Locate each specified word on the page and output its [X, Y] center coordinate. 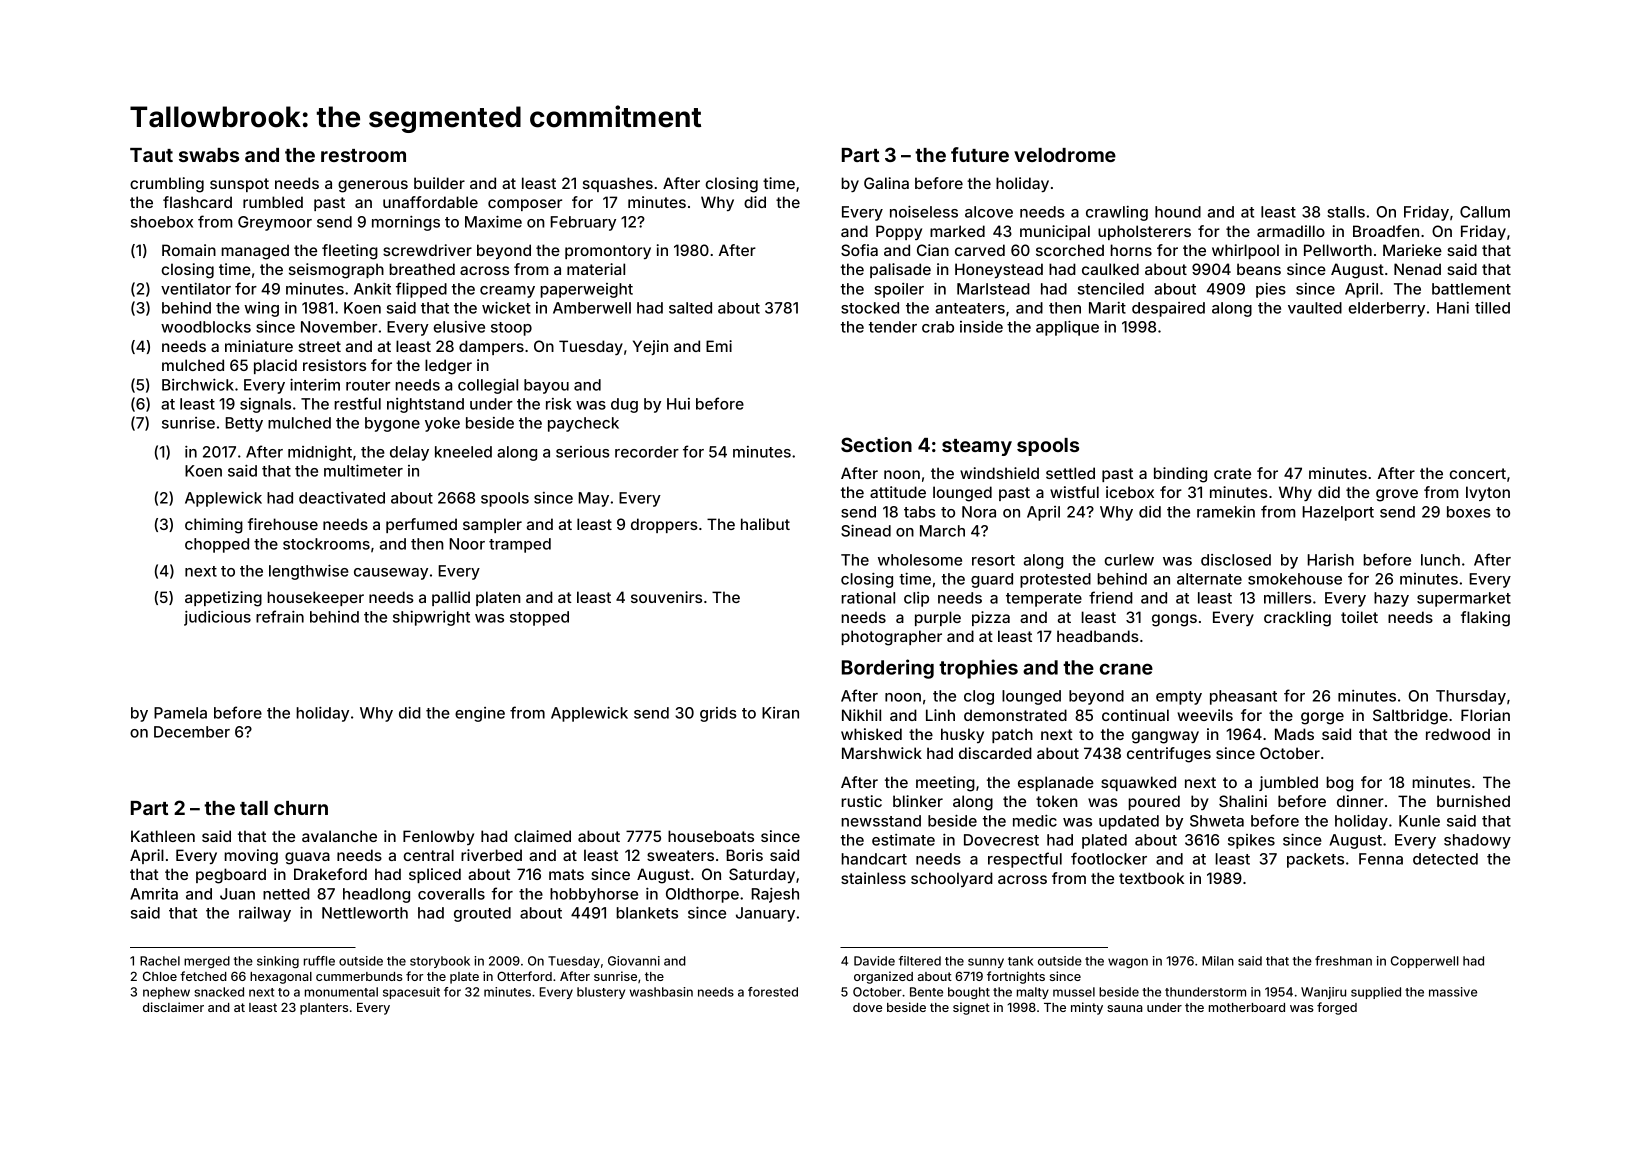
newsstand [881, 821]
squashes [618, 184]
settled [1070, 473]
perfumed [421, 525]
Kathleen [163, 836]
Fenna [1381, 859]
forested [773, 992]
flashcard [197, 202]
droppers [664, 525]
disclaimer [173, 1007]
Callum [1485, 212]
